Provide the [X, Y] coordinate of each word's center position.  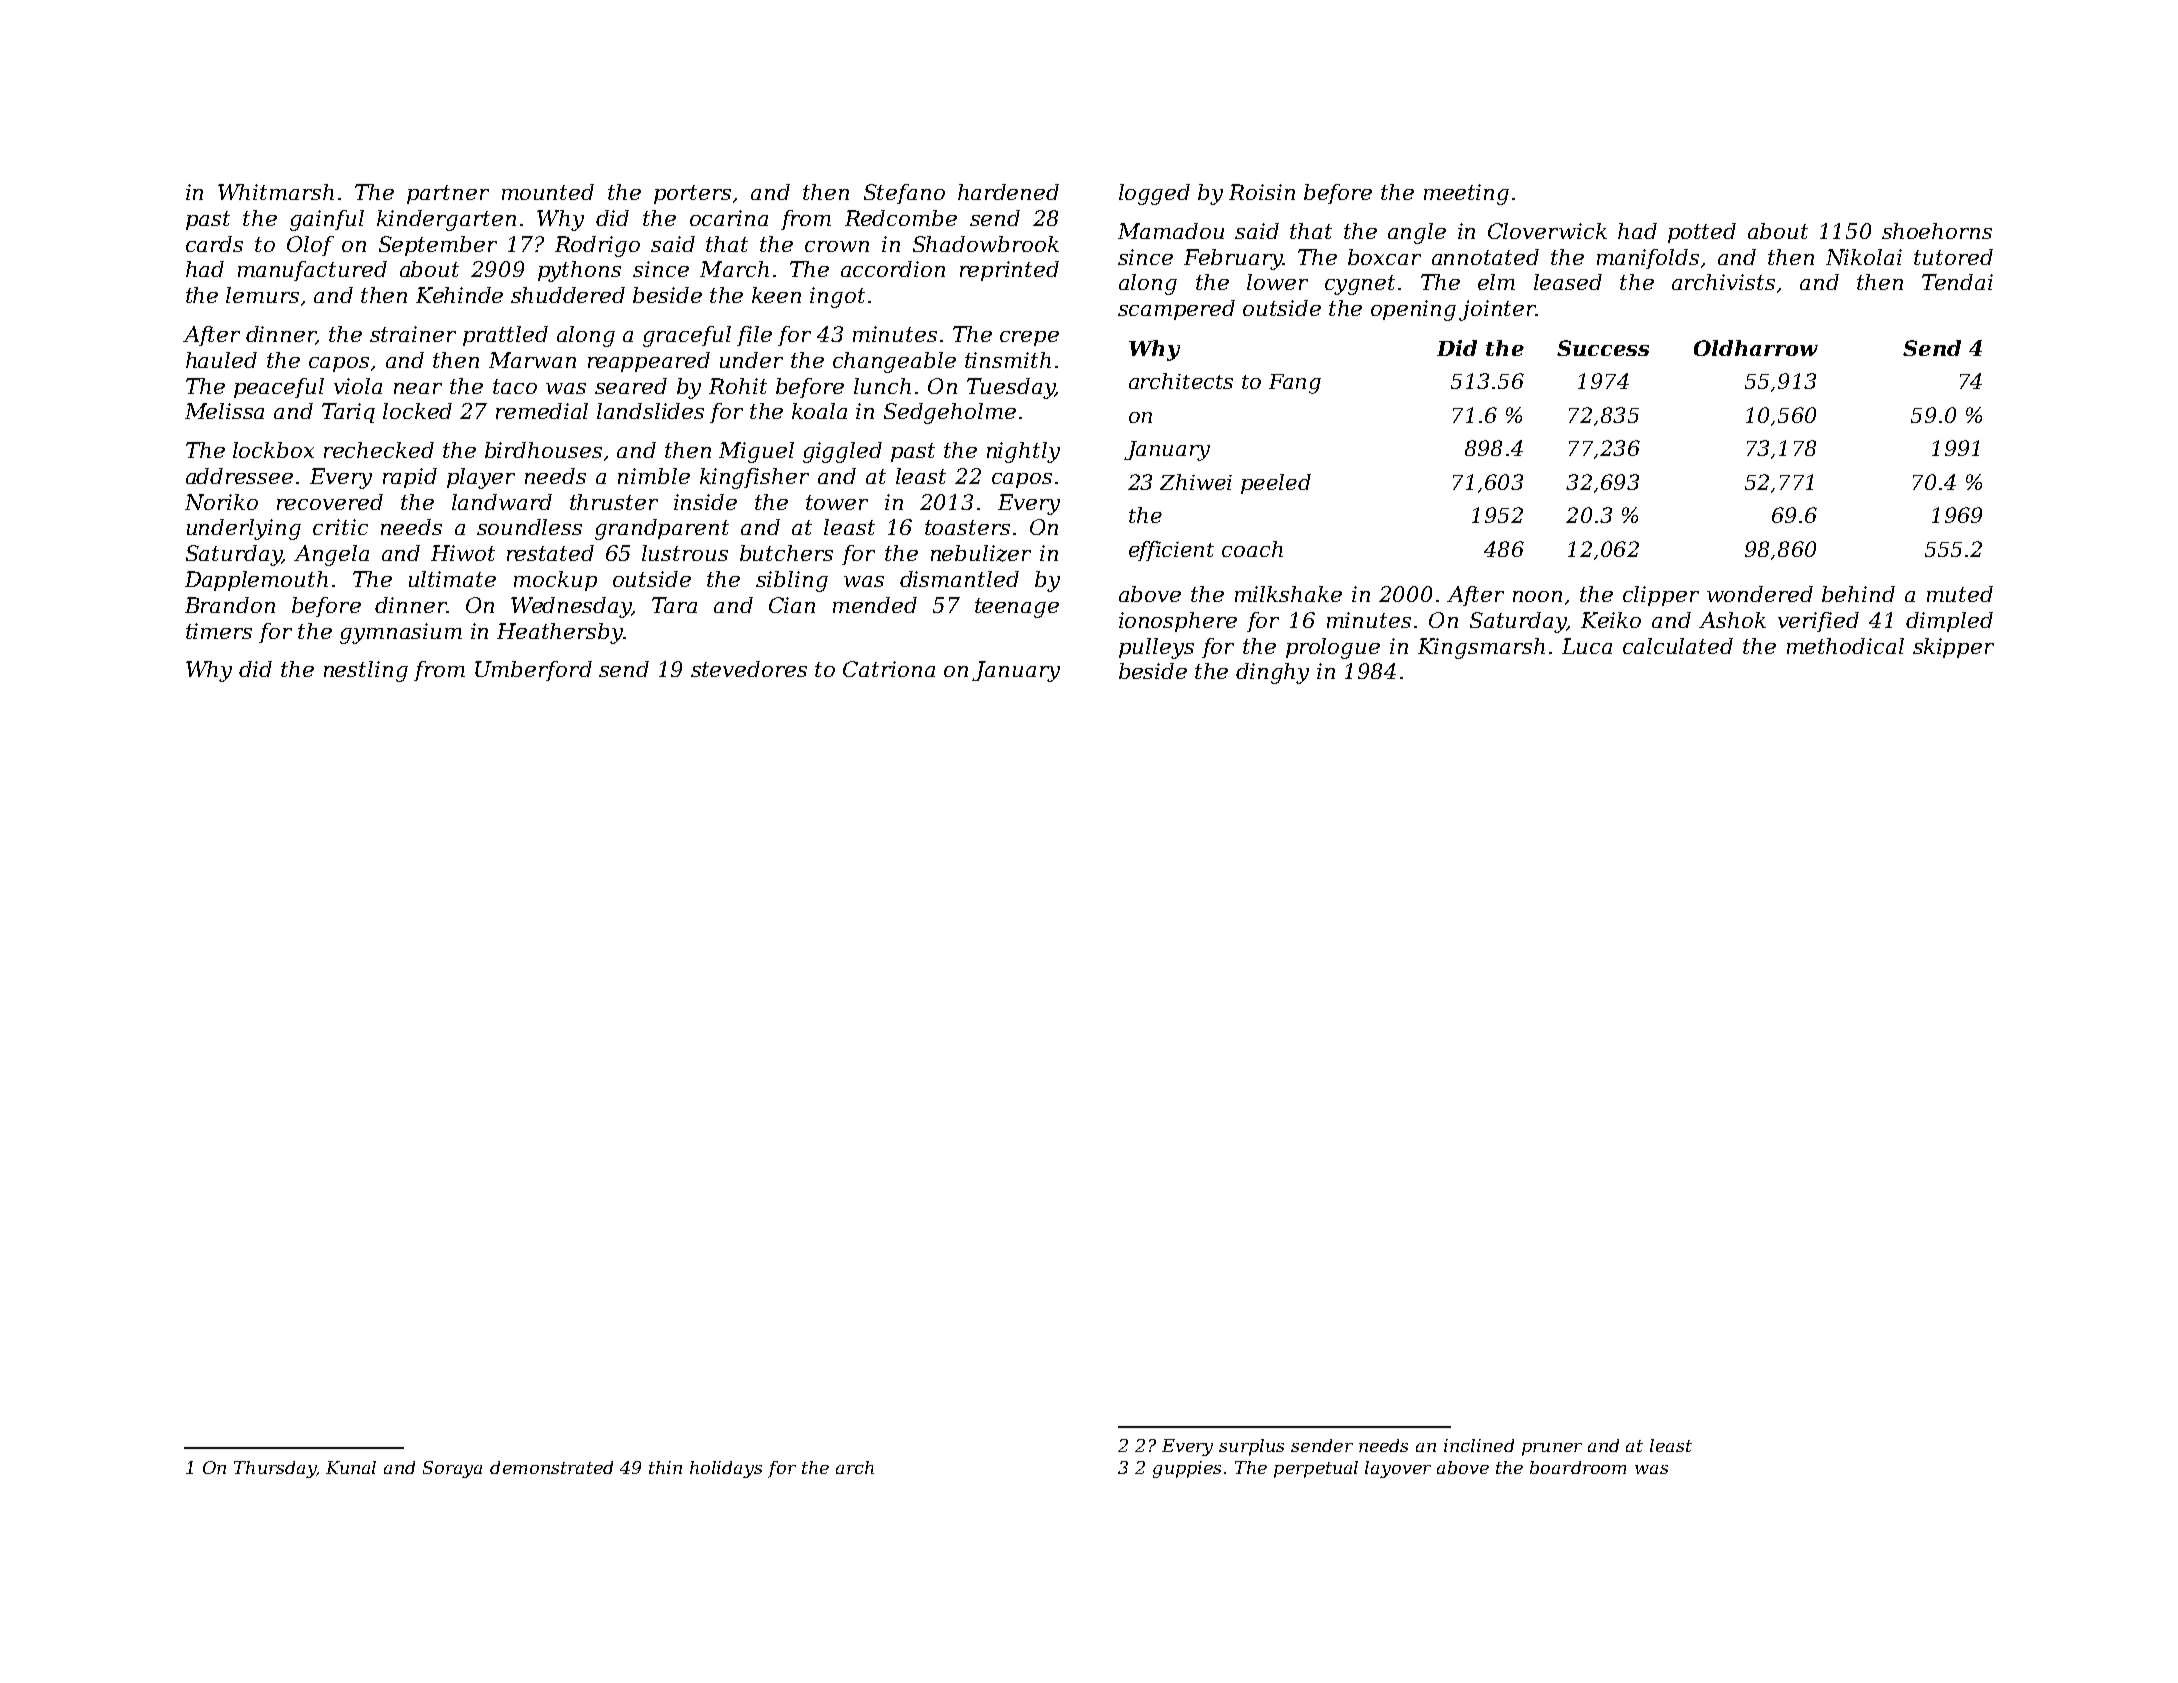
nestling [366, 671]
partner [448, 194]
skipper [1953, 648]
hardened [1008, 192]
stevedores [749, 669]
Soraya [452, 1469]
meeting [1466, 194]
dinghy [1272, 673]
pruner [1552, 1449]
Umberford [533, 671]
